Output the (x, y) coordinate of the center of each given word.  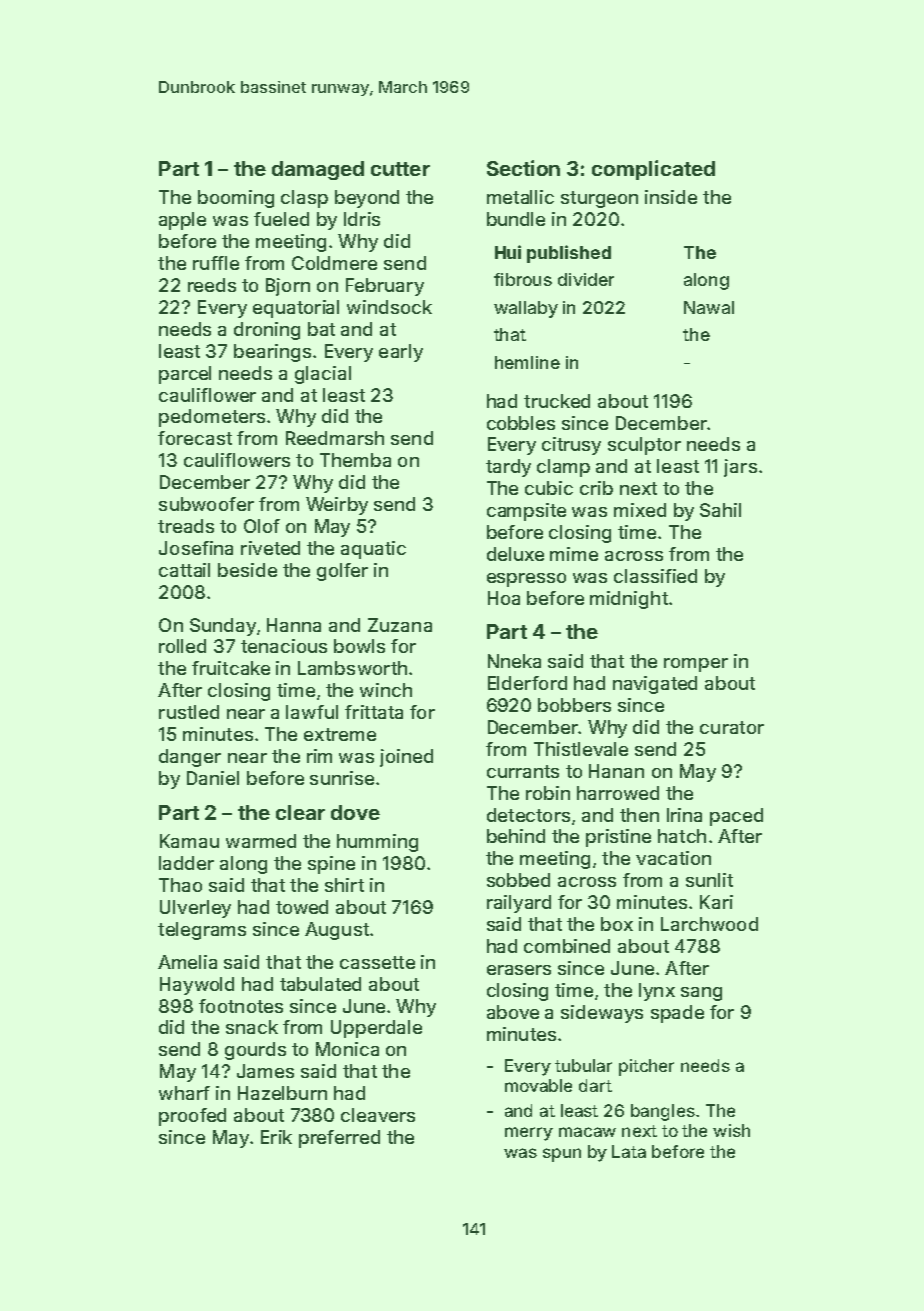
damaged (318, 170)
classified (655, 576)
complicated (653, 170)
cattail (184, 570)
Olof (262, 526)
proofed (192, 1117)
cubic (549, 488)
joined (406, 758)
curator (732, 727)
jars (740, 468)
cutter (400, 169)
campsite (526, 512)
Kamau (189, 841)
